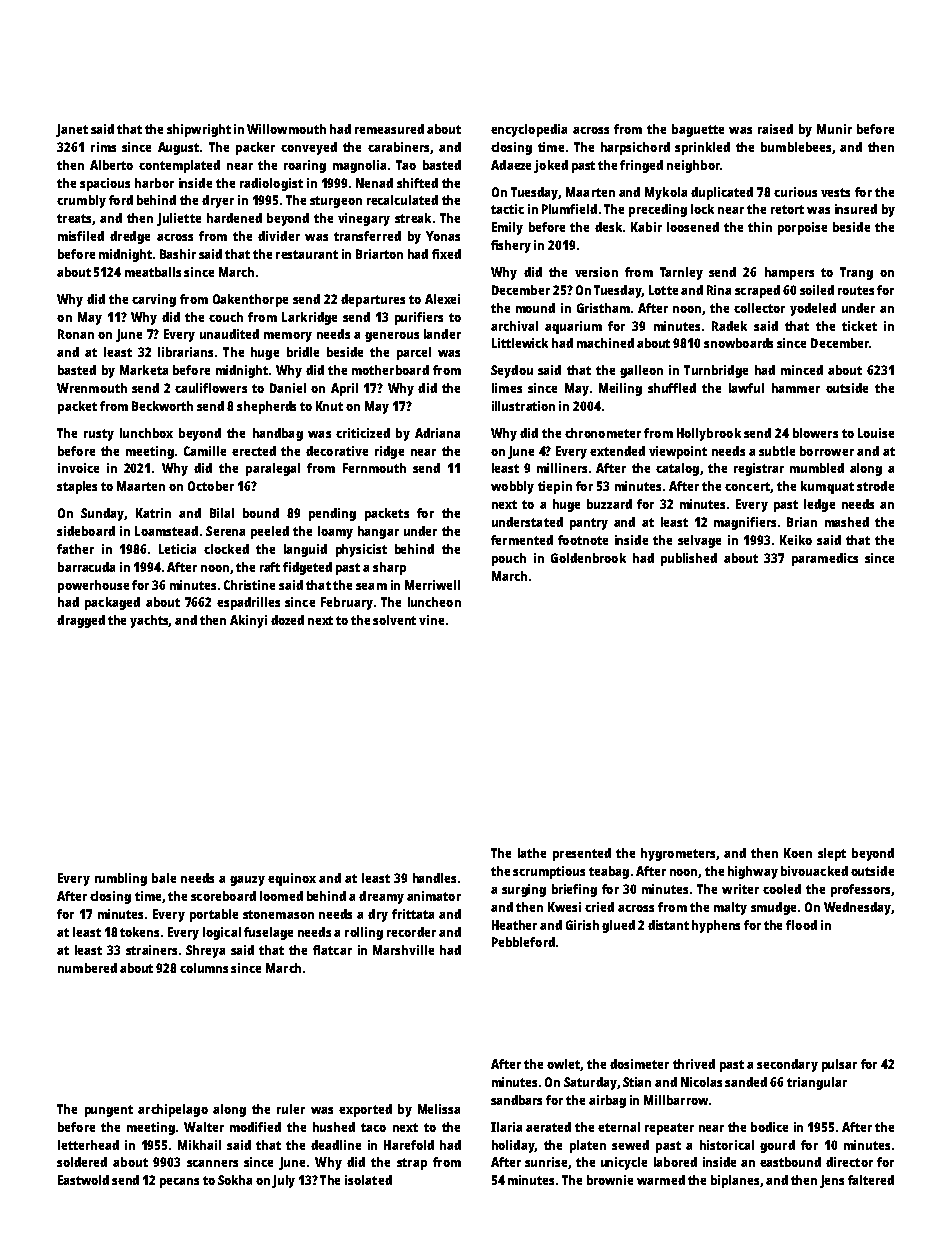 The width and height of the screenshot is (952, 1233). What do you see at coordinates (847, 522) in the screenshot?
I see `mashed` at bounding box center [847, 522].
